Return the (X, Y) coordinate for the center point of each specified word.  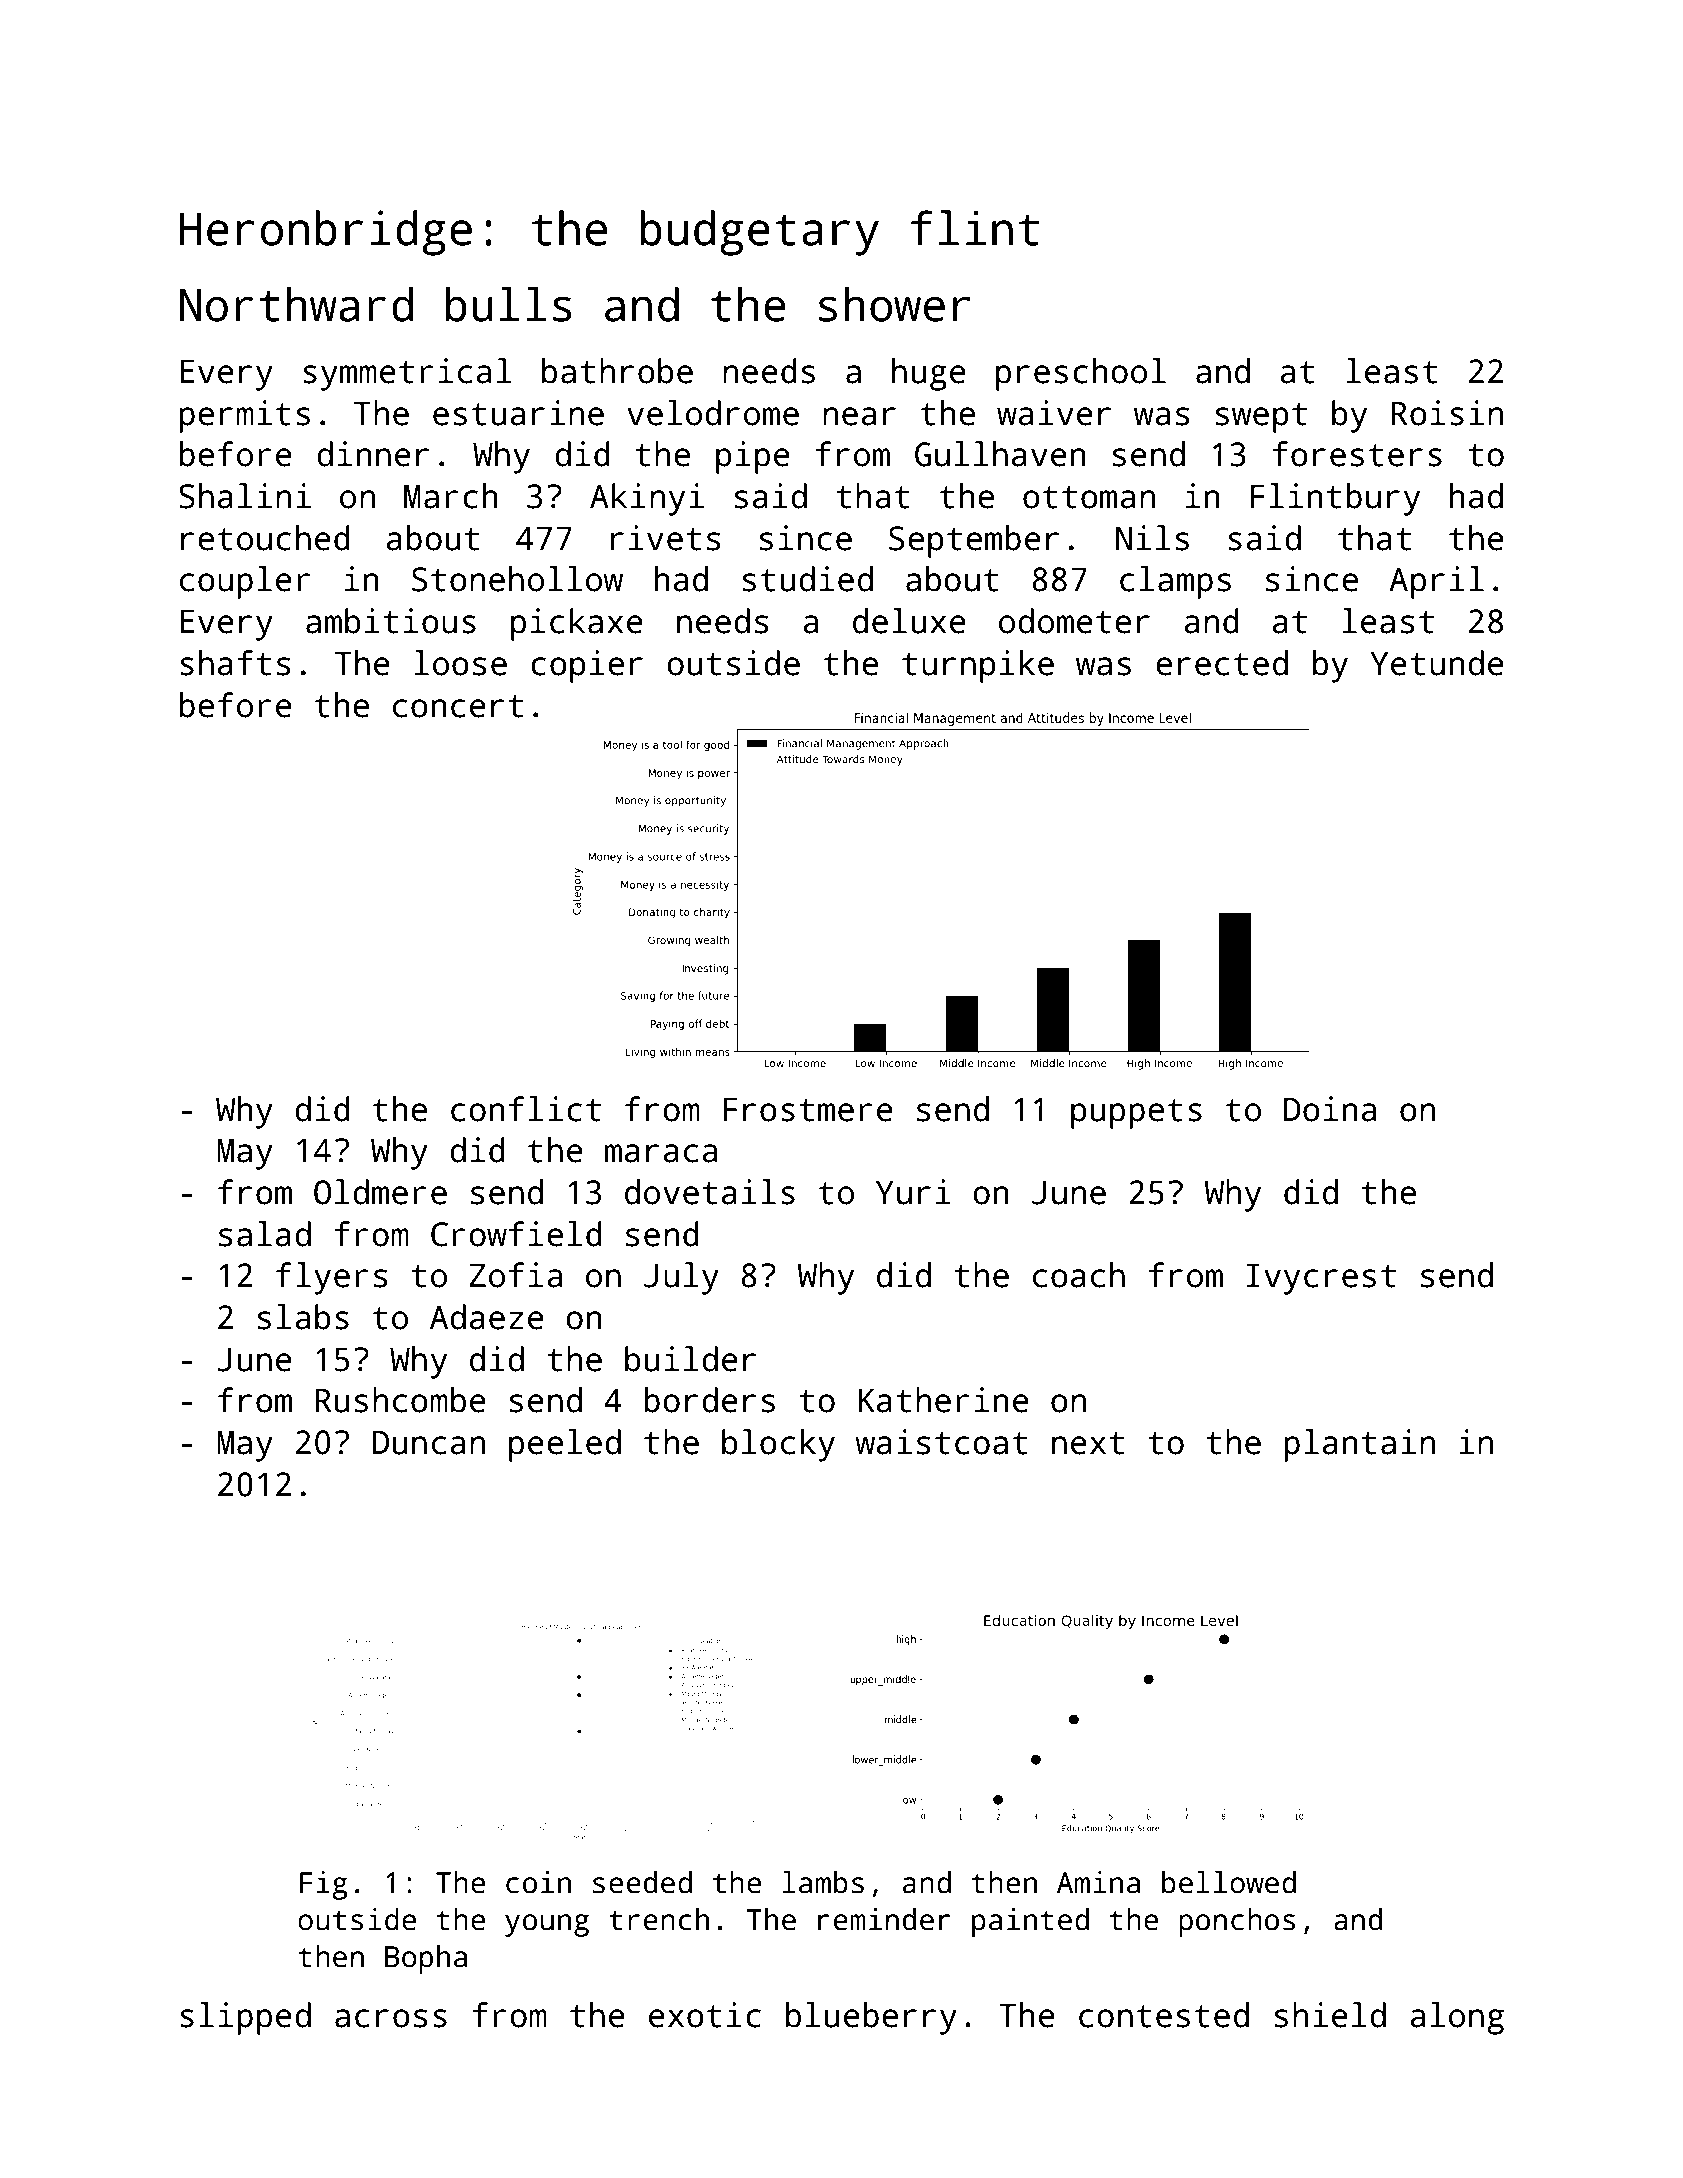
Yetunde (1437, 663)
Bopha (426, 1959)
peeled (565, 1445)
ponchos (1237, 1922)
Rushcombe (401, 1400)
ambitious (391, 621)
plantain (1359, 1445)
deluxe (909, 621)
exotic (705, 2015)
